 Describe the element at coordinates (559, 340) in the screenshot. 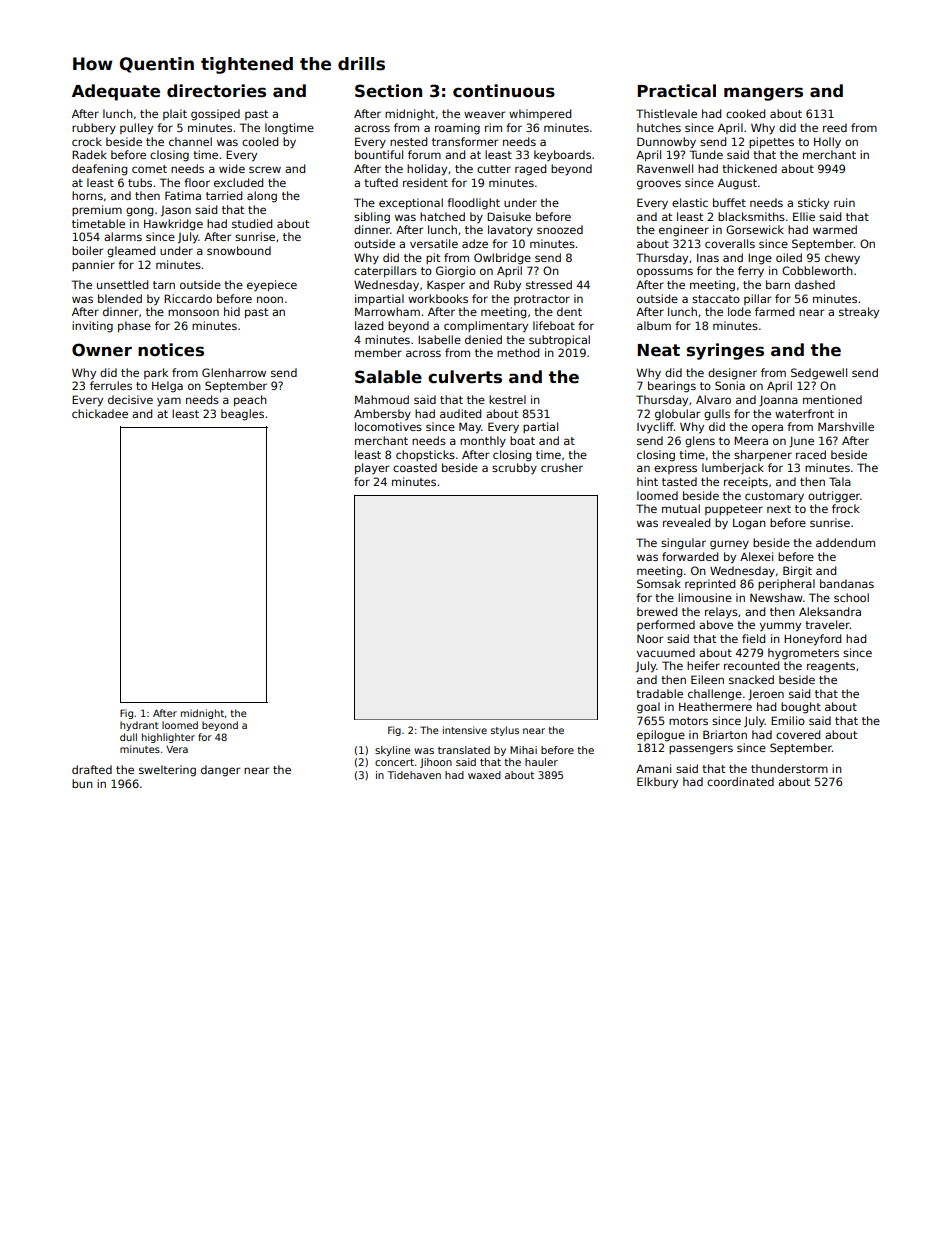

I see `subtropical` at that location.
